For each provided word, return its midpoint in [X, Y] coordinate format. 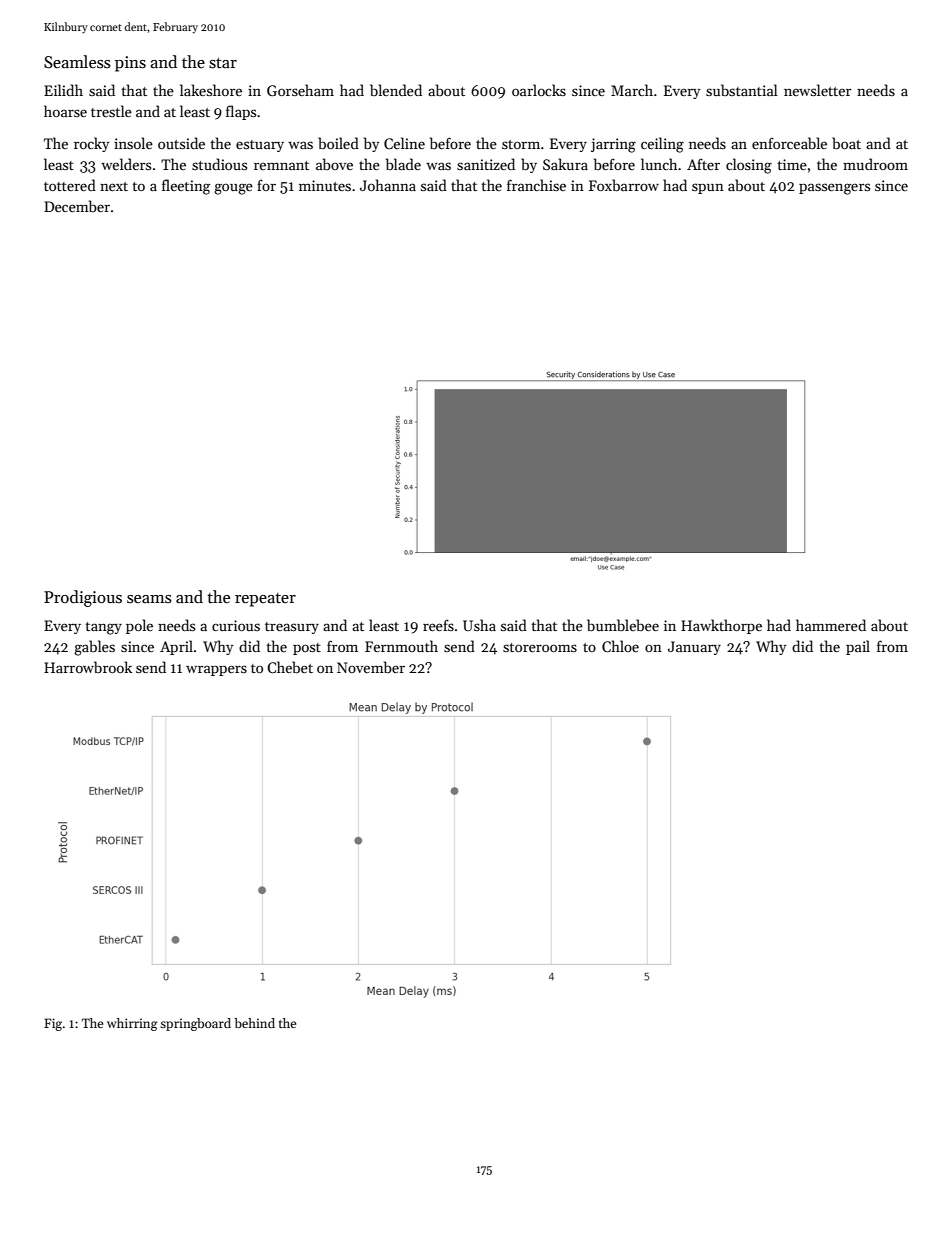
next [114, 186]
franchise [536, 185]
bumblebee [623, 625]
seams [149, 599]
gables [94, 648]
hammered [831, 625]
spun [708, 188]
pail [858, 647]
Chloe [620, 646]
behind [254, 1023]
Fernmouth [401, 646]
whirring [132, 1024]
